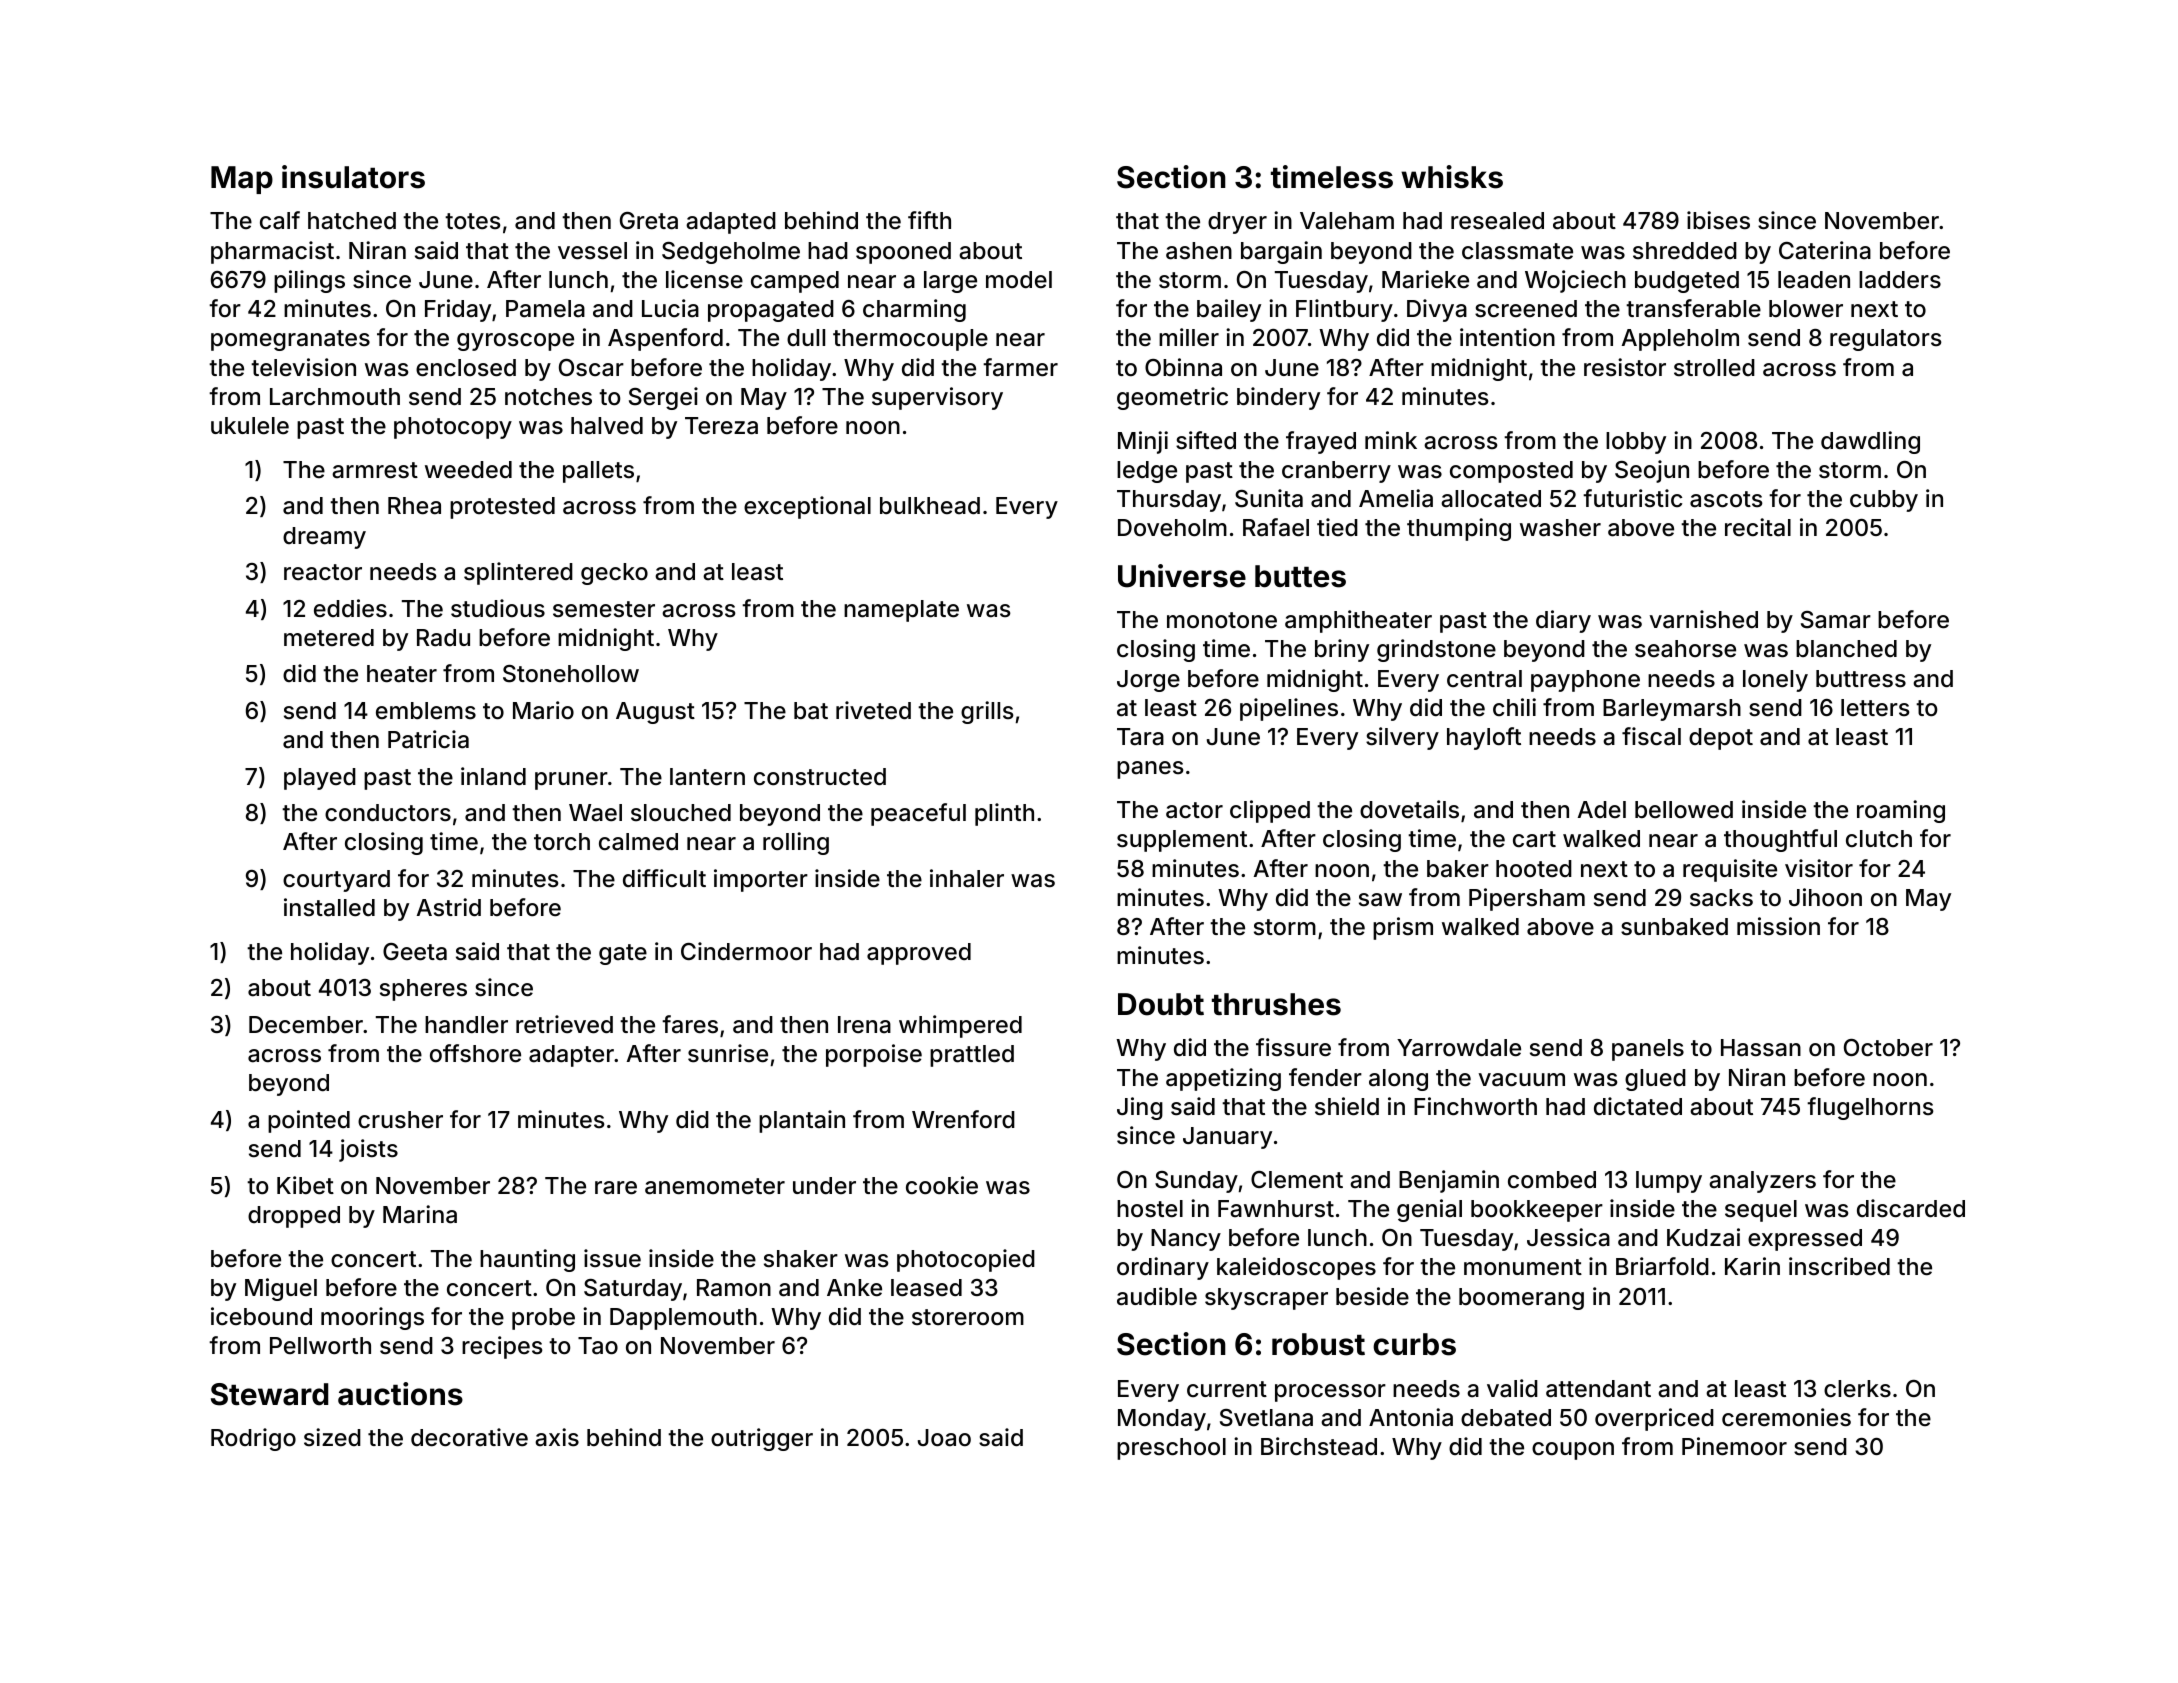 Image resolution: width=2178 pixels, height=1683 pixels. Describe the element at coordinates (1805, 1240) in the screenshot. I see `expressed` at that location.
